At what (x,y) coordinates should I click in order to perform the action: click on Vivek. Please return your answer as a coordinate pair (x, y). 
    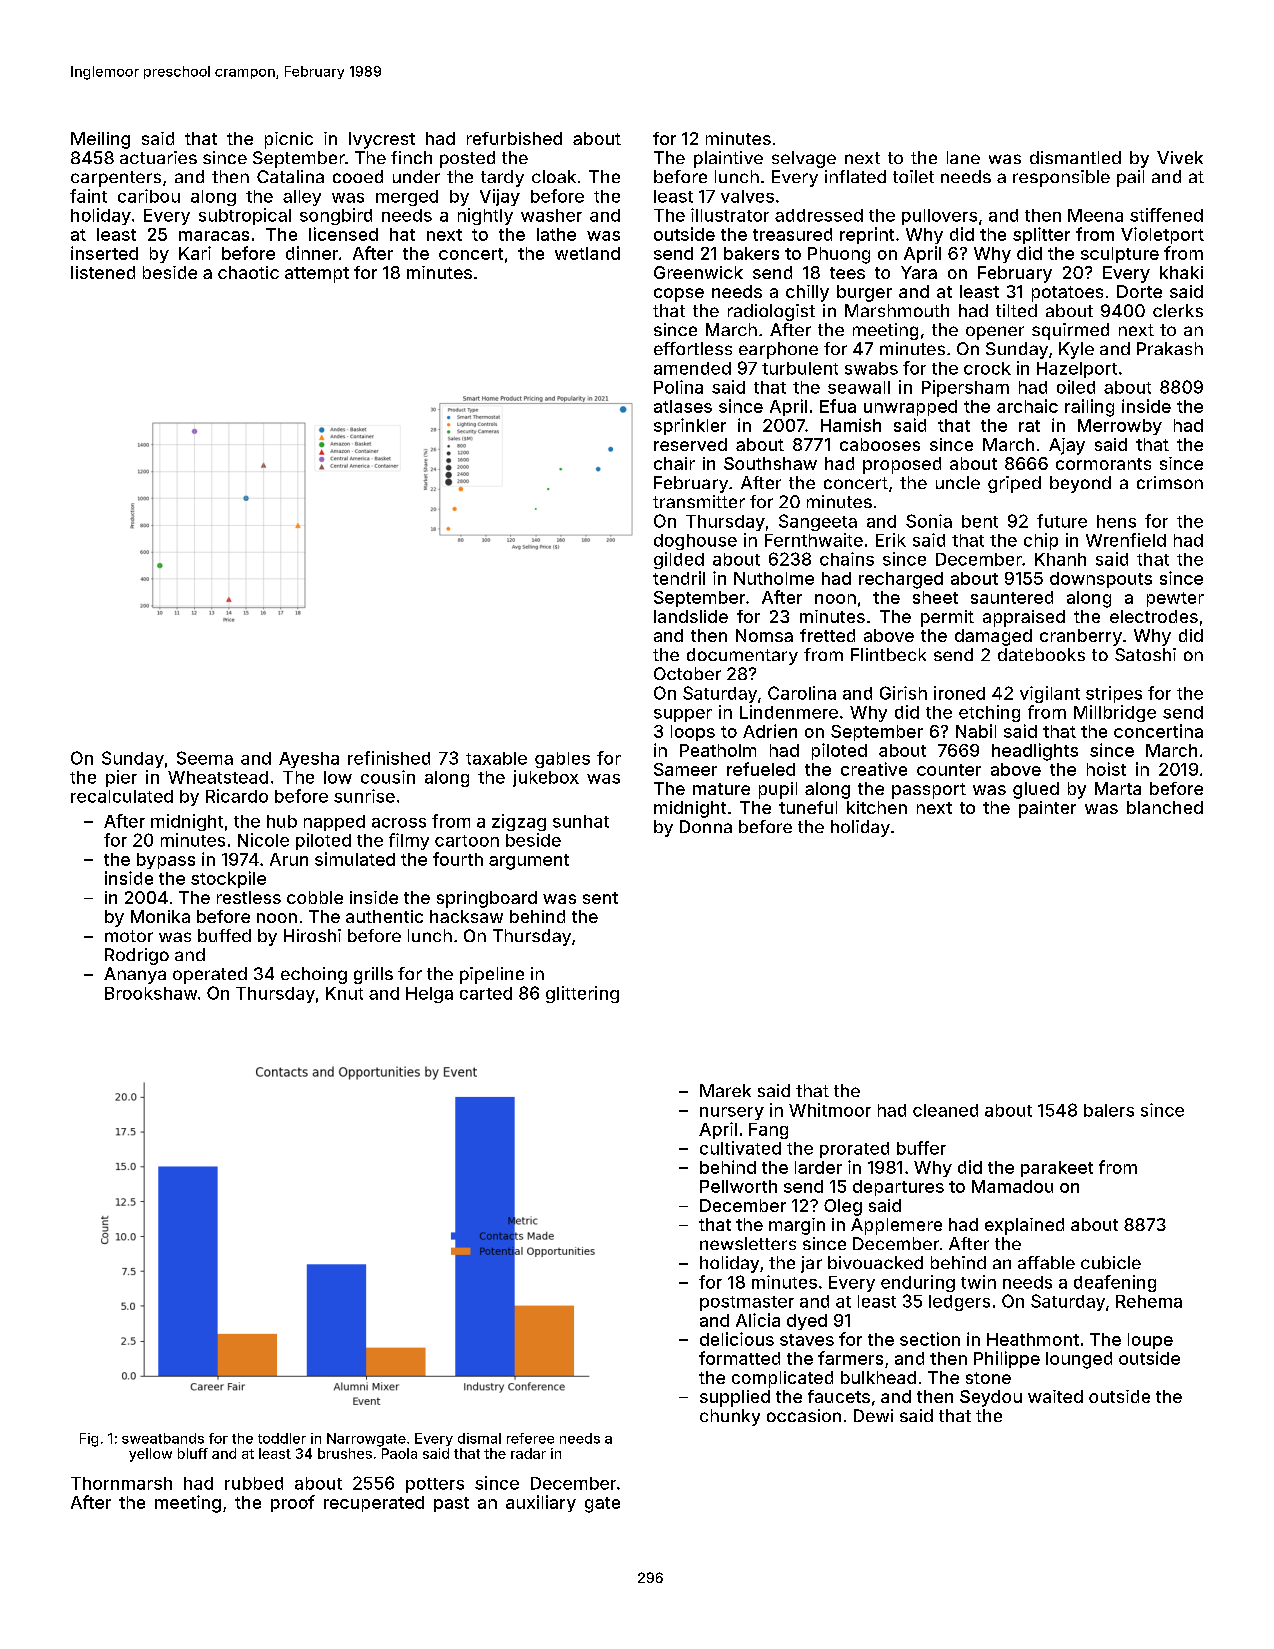
    Looking at the image, I should click on (1180, 157).
